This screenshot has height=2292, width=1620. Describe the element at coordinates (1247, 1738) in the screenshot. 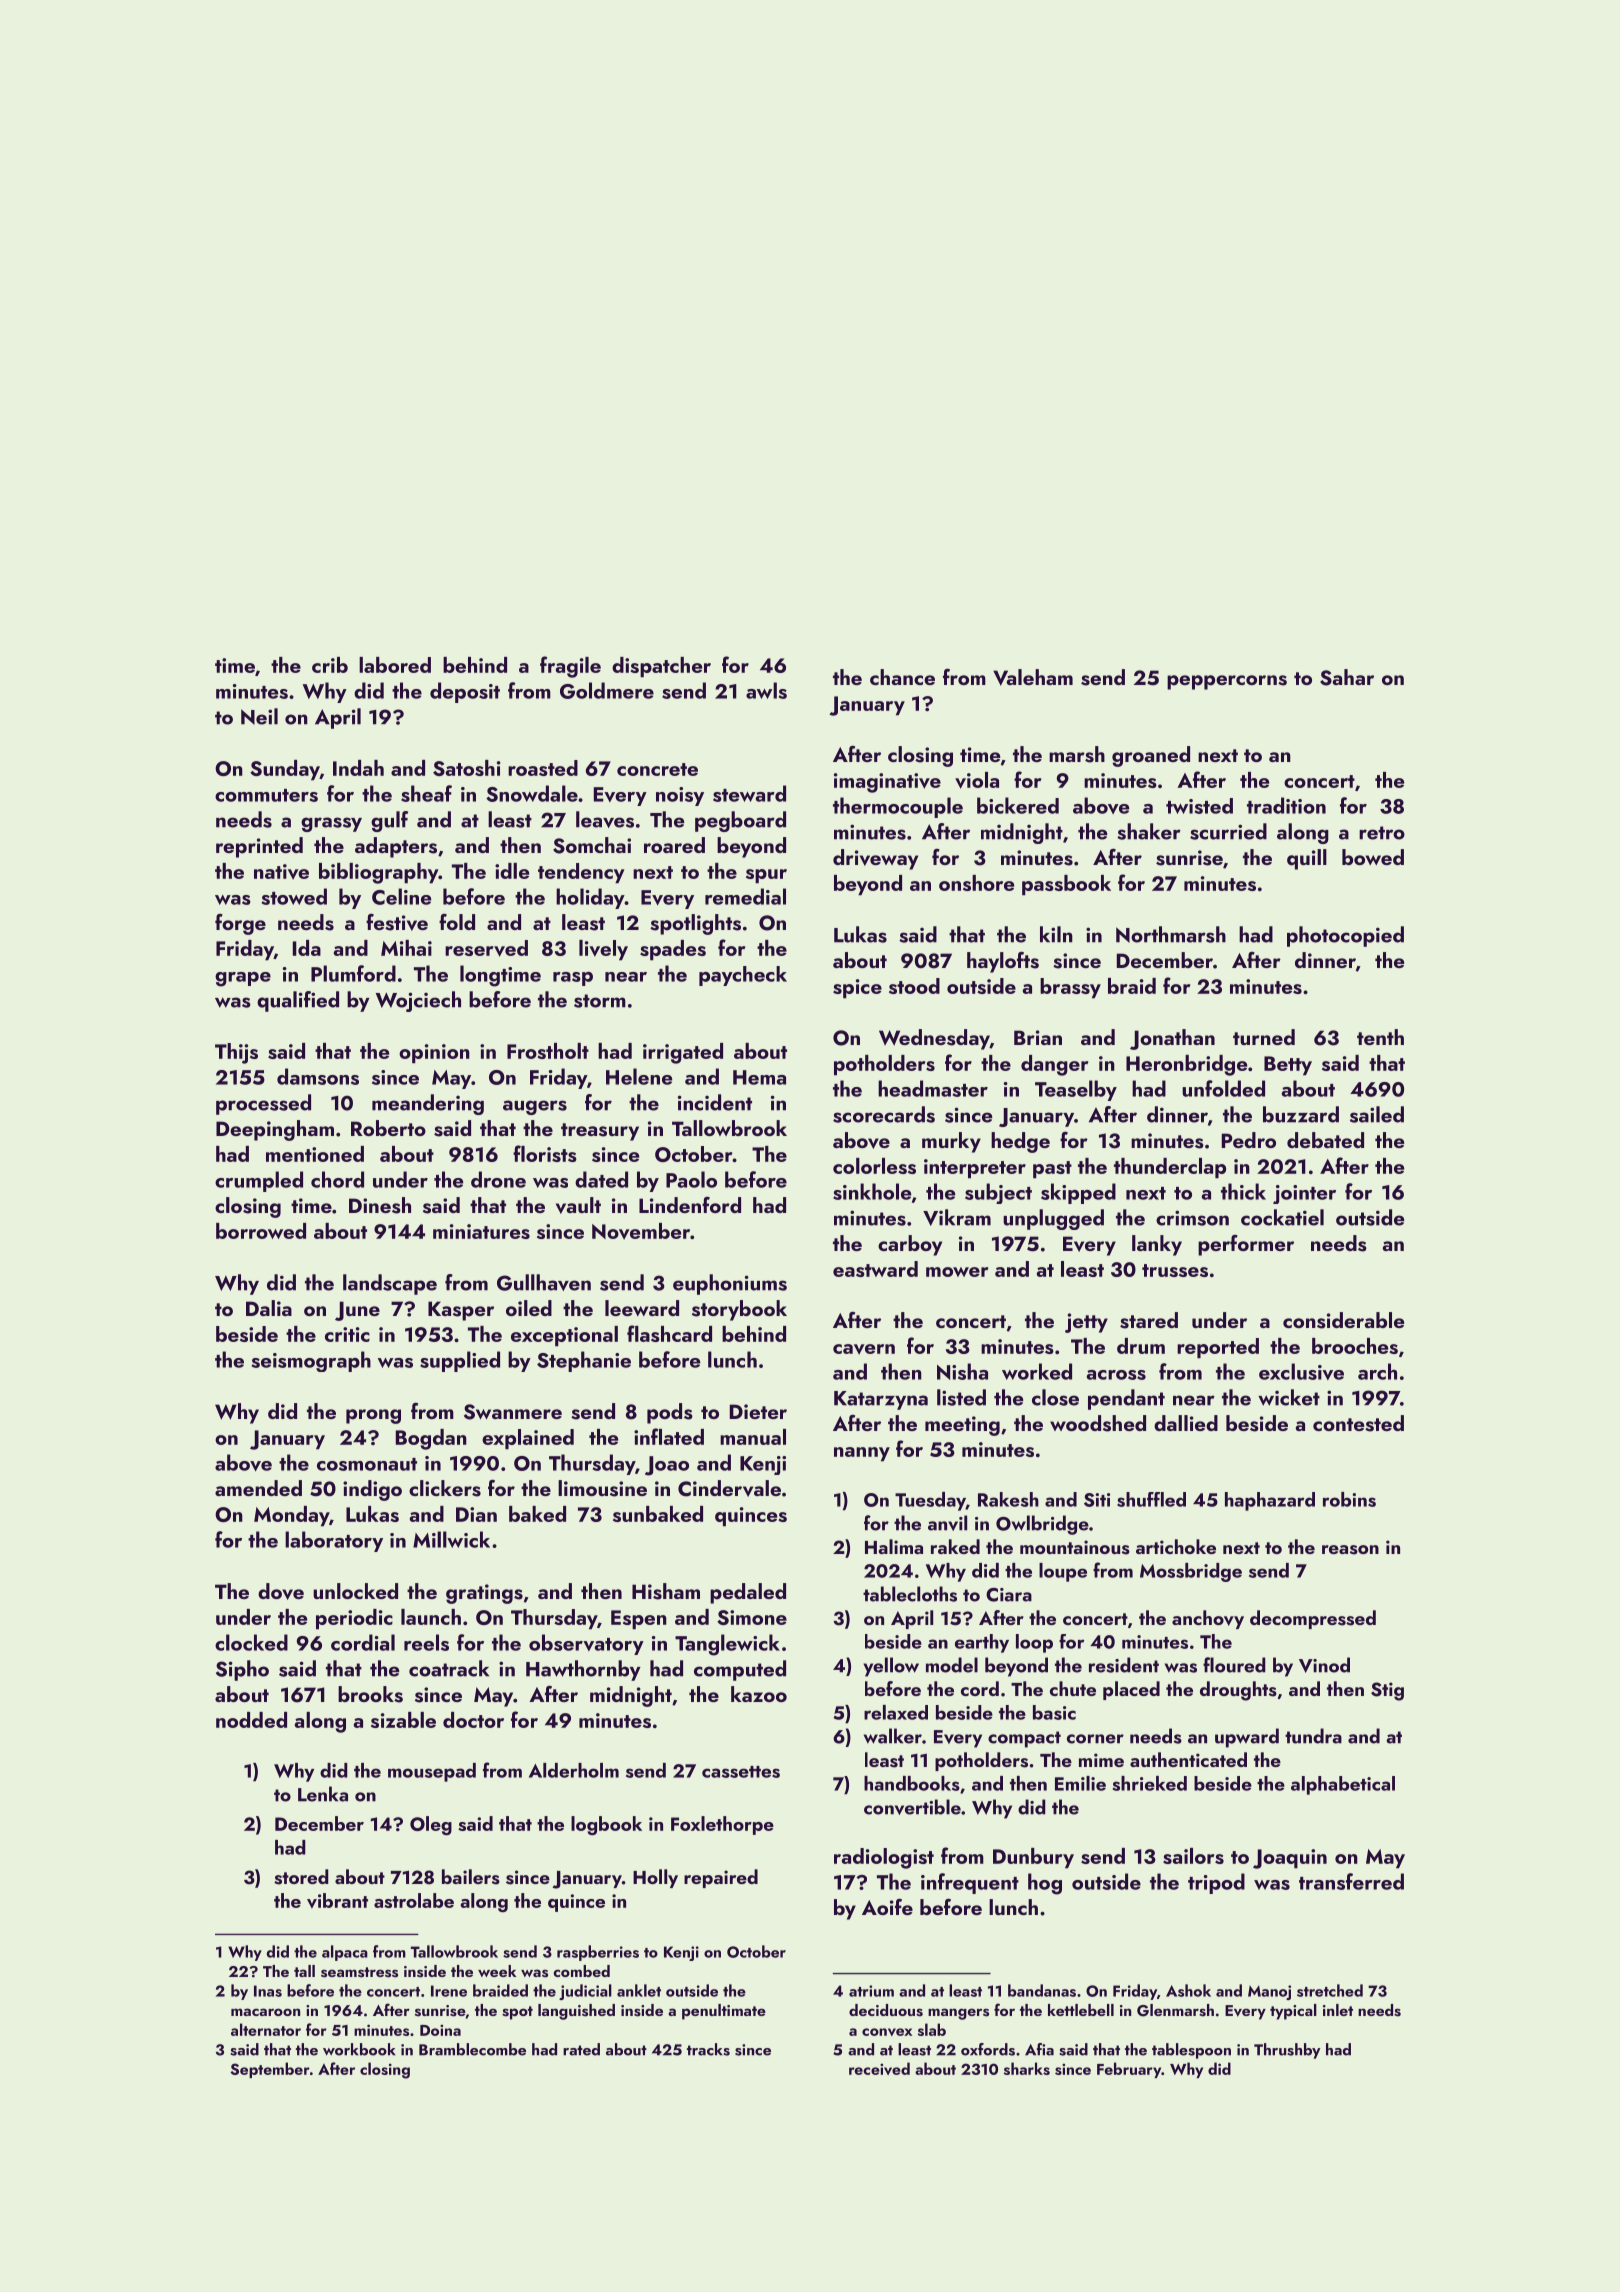

I see `upward` at that location.
